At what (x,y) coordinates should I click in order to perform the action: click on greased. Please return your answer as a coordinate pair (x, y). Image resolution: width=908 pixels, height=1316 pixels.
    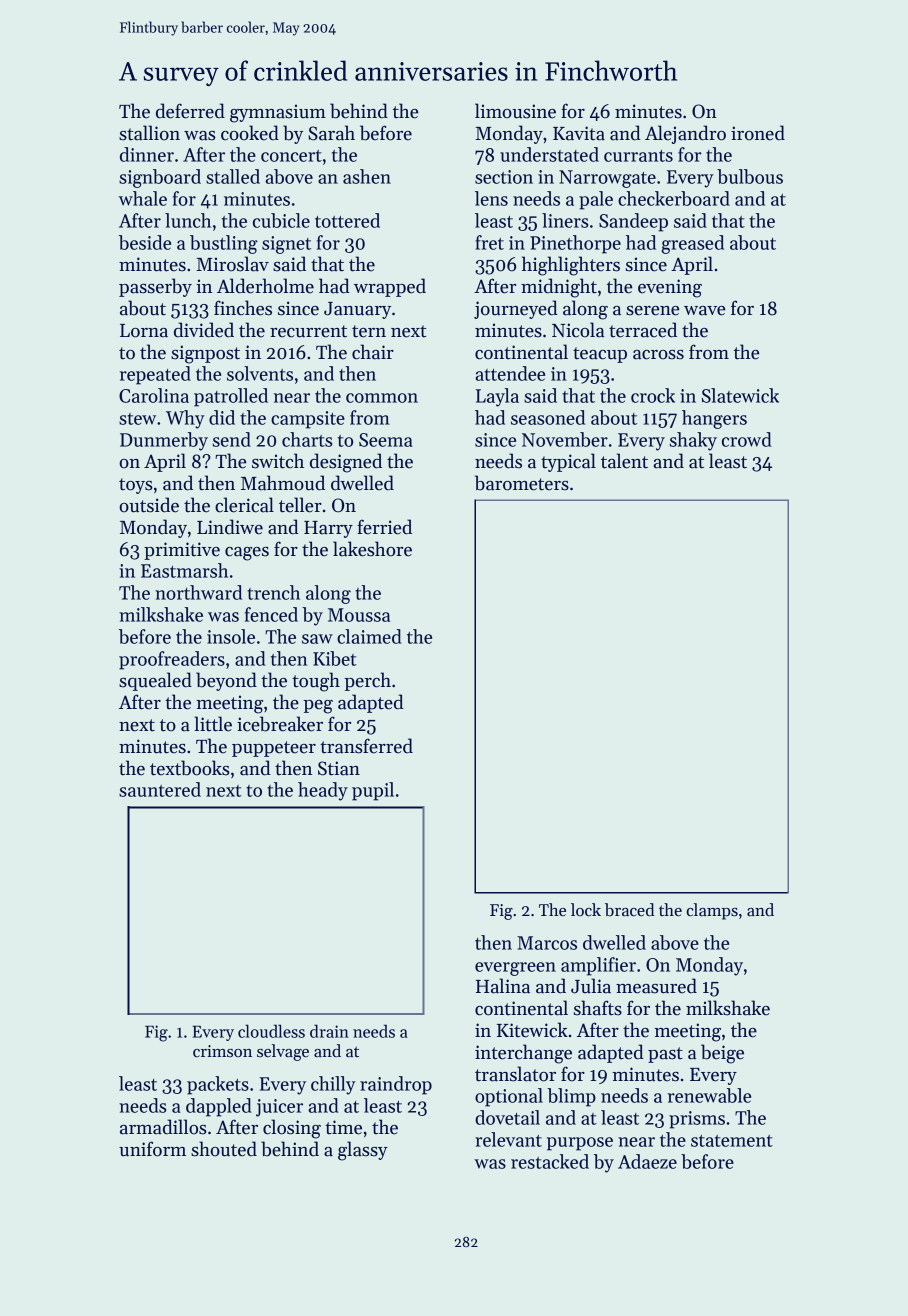
    Looking at the image, I should click on (692, 244).
